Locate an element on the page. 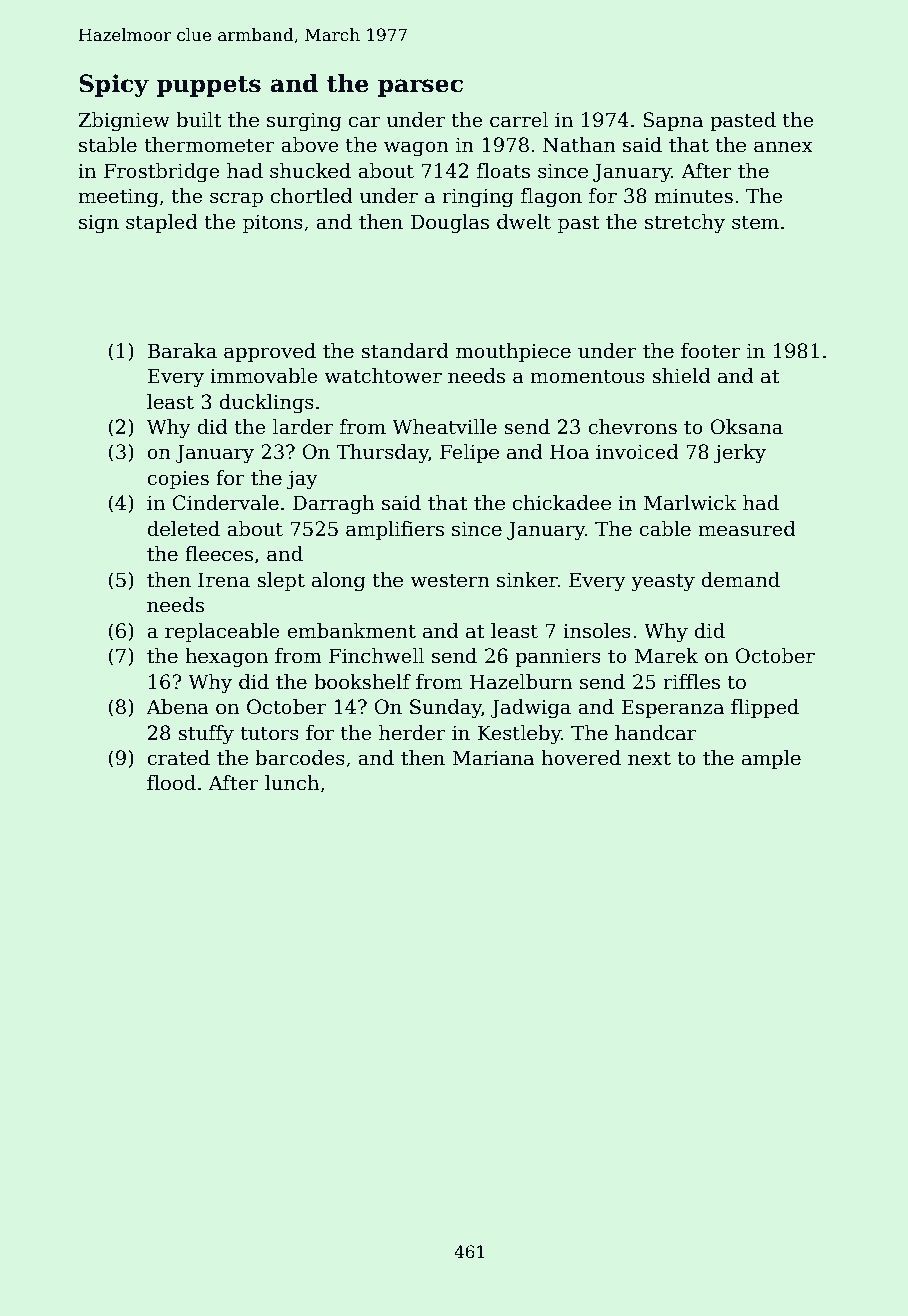 The image size is (908, 1316). thermometer is located at coordinates (209, 145).
